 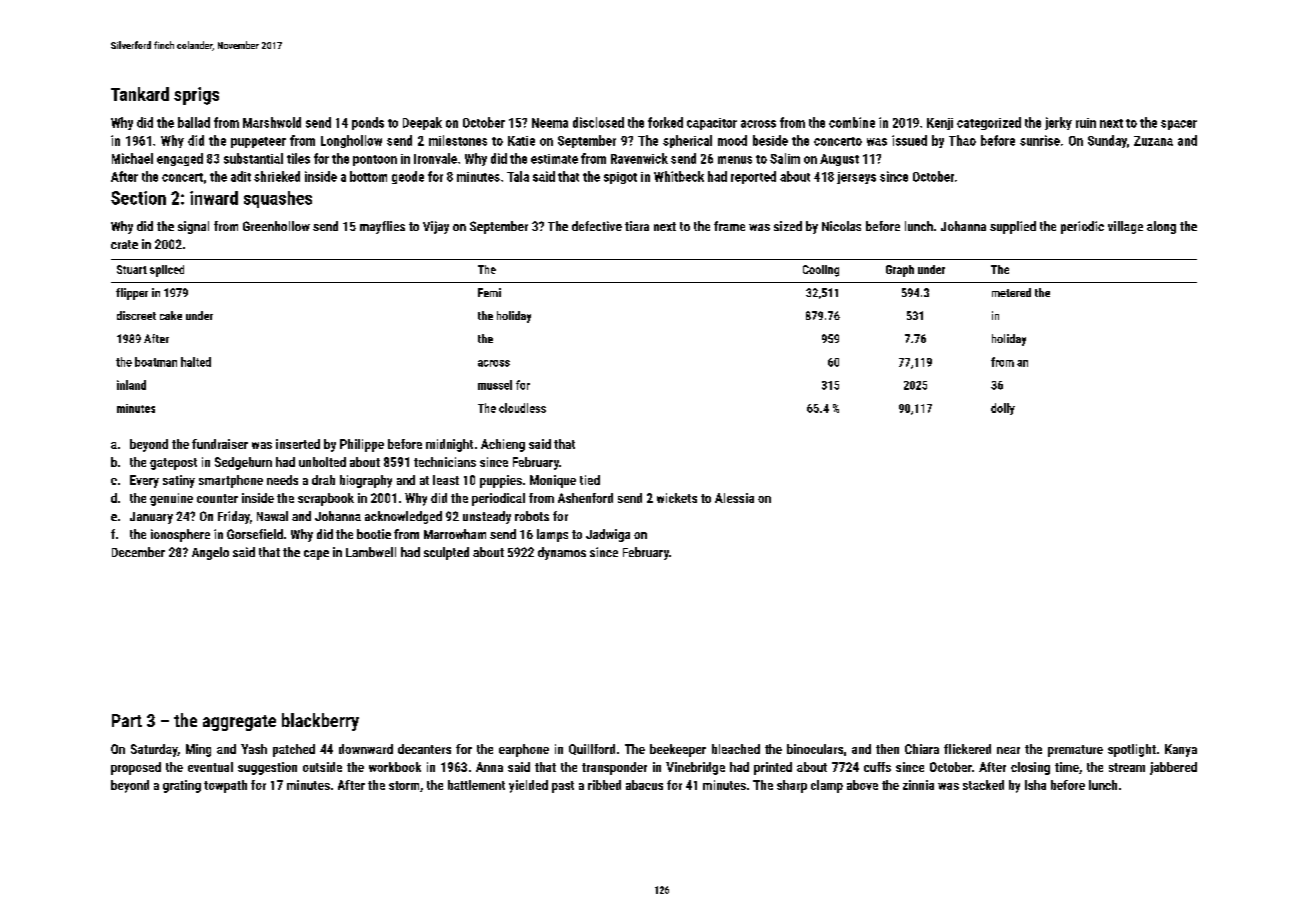 I want to click on ballad, so click(x=194, y=122).
